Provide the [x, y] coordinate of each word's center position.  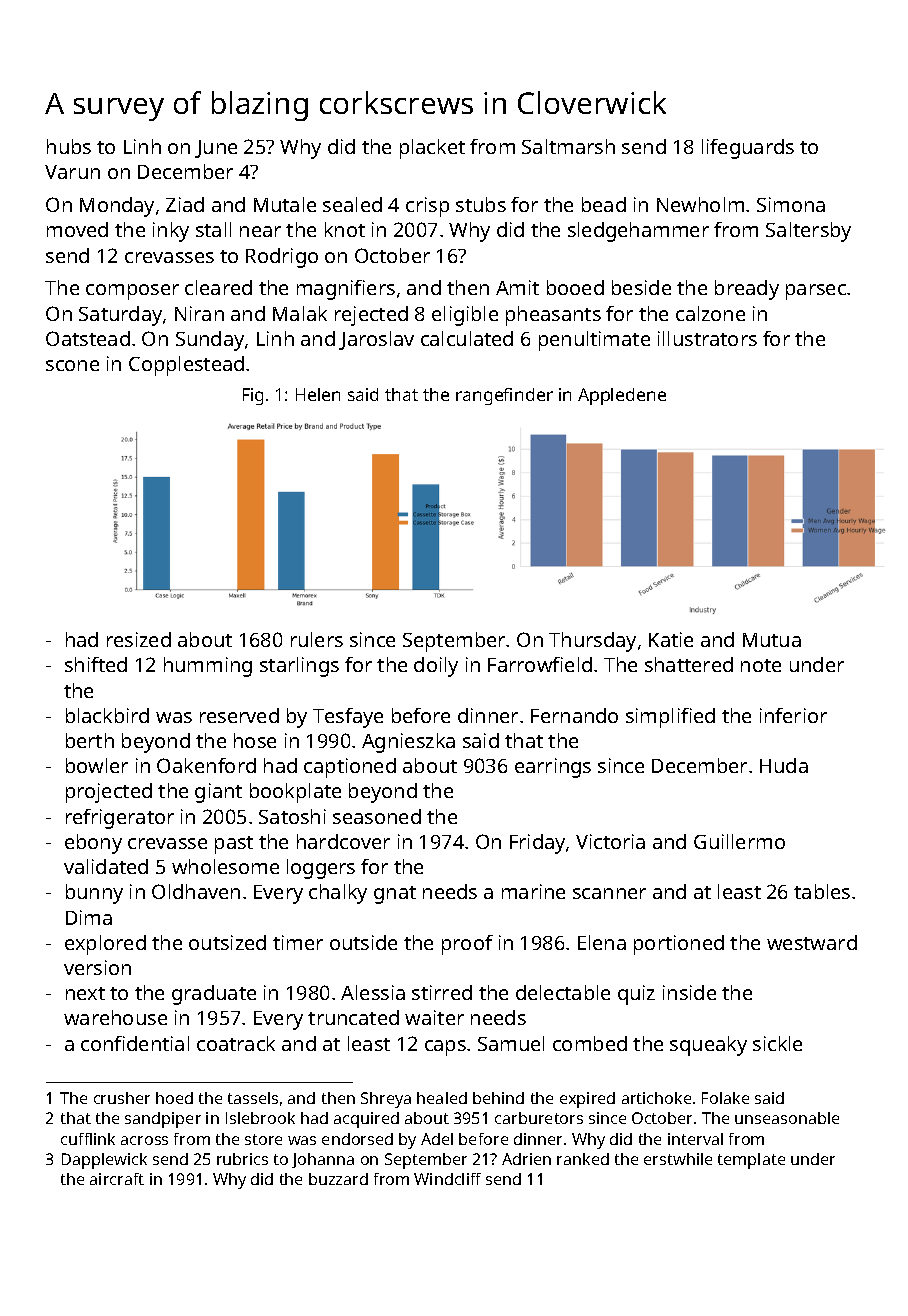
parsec [816, 292]
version [97, 967]
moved [77, 229]
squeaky [708, 1046]
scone [72, 365]
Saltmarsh [568, 146]
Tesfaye [348, 718]
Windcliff [447, 1179]
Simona [791, 204]
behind [498, 1098]
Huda [784, 765]
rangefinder [504, 396]
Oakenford [206, 765]
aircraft [117, 1179]
